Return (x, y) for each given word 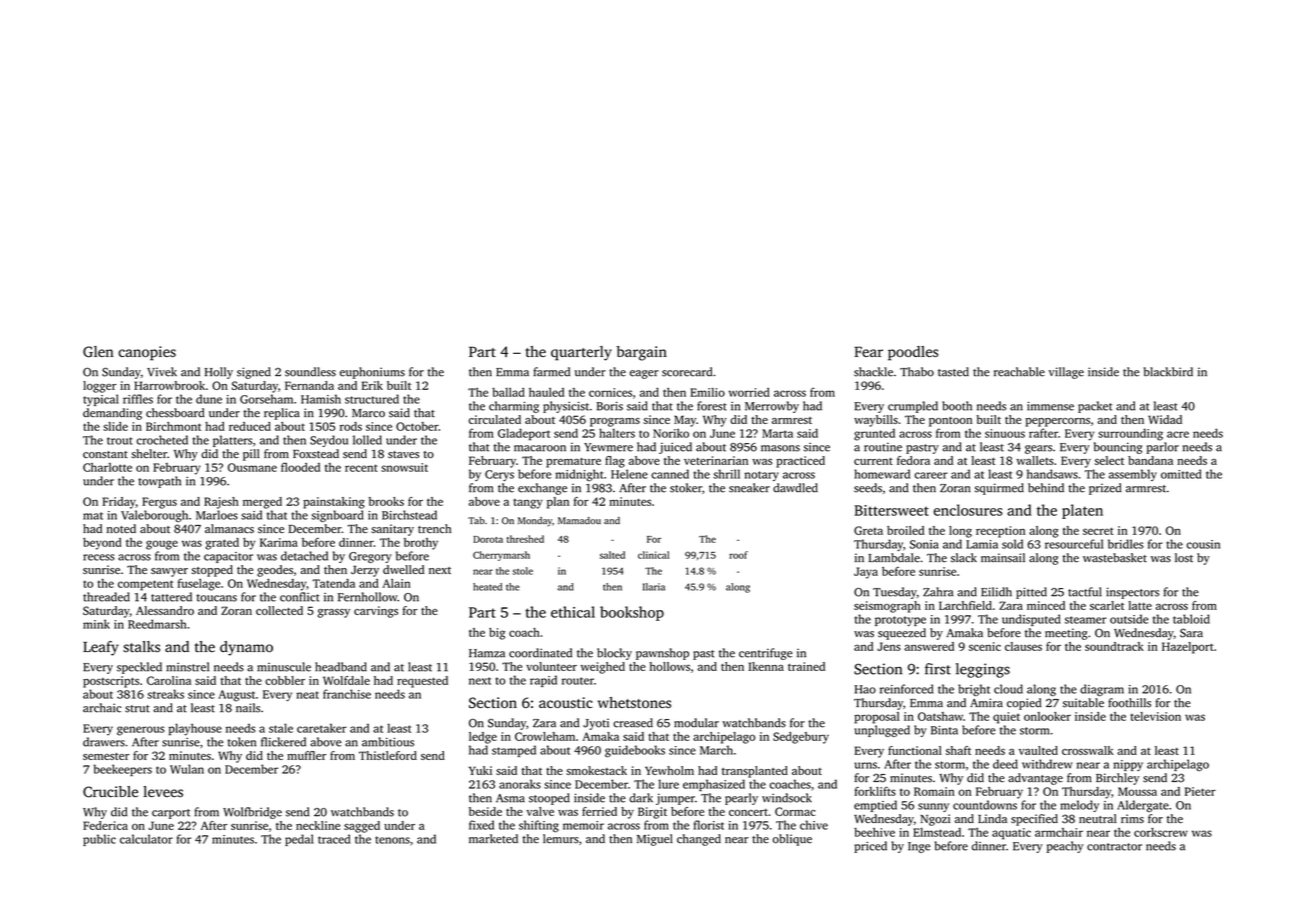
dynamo (246, 648)
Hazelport (1188, 648)
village (1066, 373)
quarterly (581, 353)
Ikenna (766, 666)
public (99, 840)
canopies (147, 353)
